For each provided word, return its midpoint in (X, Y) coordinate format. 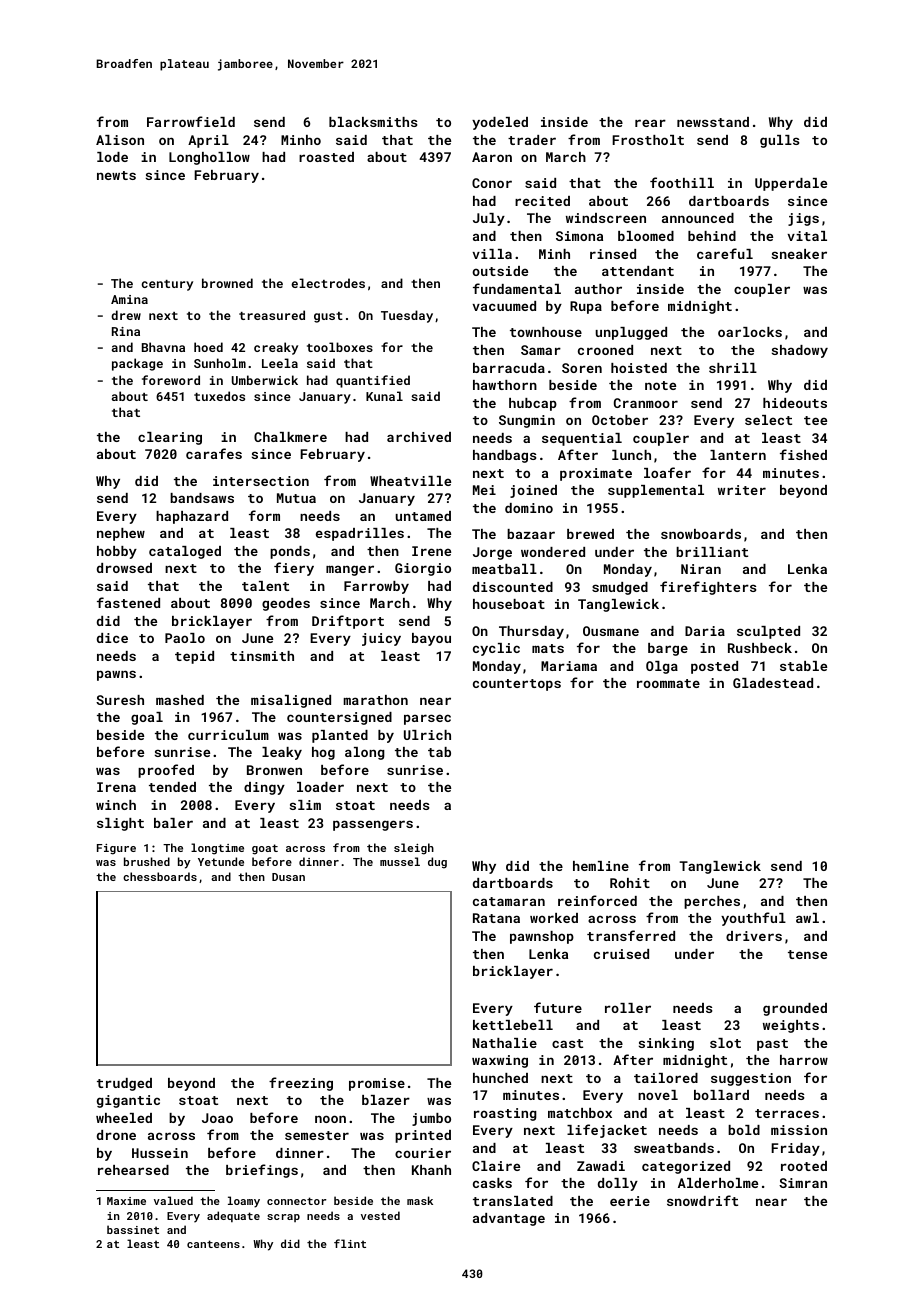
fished (803, 454)
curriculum (228, 735)
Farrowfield (191, 121)
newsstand (713, 122)
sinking (666, 1044)
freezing (301, 1084)
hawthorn (505, 385)
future (558, 1007)
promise (377, 1084)
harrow (804, 1060)
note (660, 385)
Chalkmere (290, 437)
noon (330, 1119)
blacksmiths (373, 122)
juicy (381, 639)
